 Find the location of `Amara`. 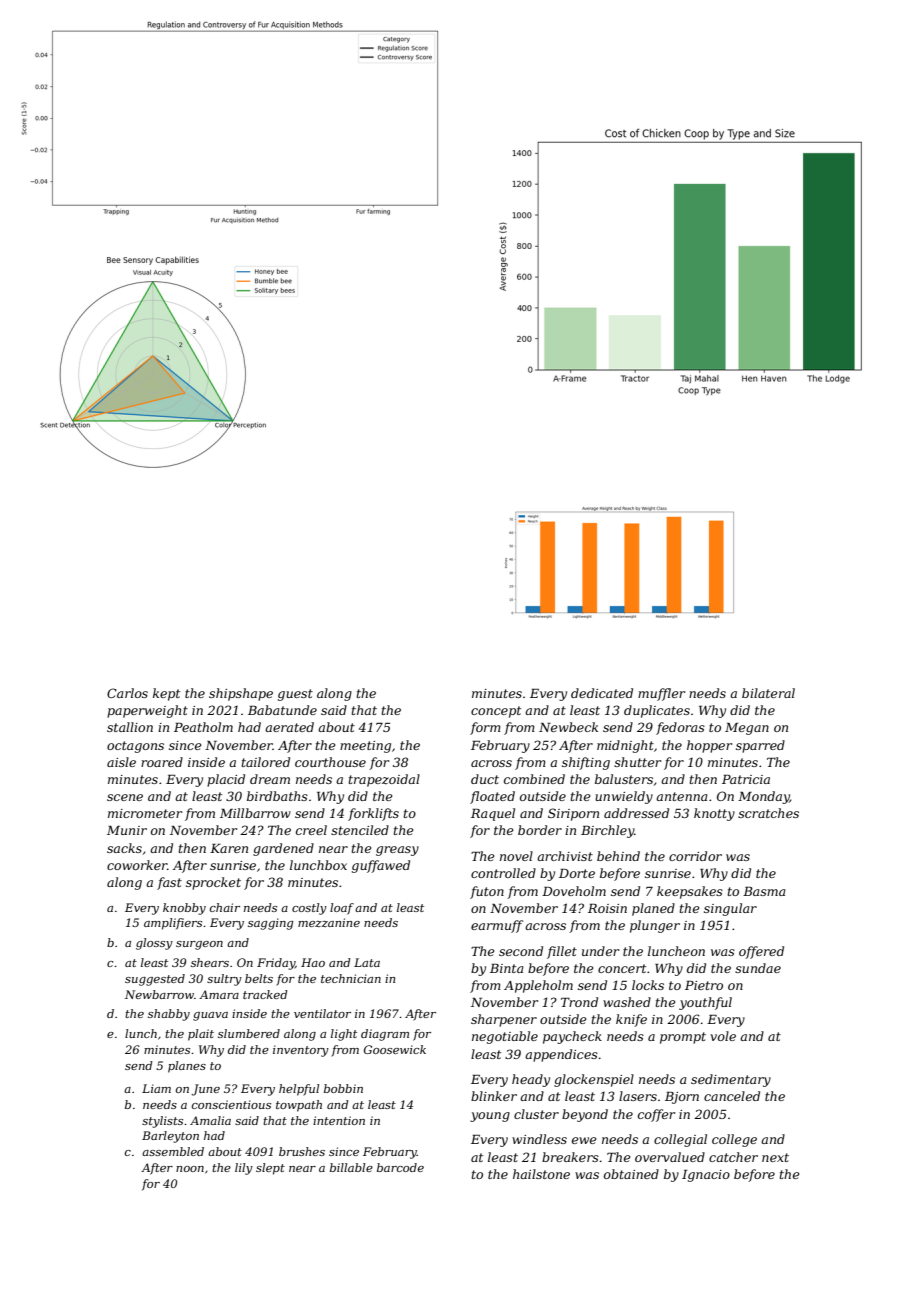

Amara is located at coordinates (219, 994).
